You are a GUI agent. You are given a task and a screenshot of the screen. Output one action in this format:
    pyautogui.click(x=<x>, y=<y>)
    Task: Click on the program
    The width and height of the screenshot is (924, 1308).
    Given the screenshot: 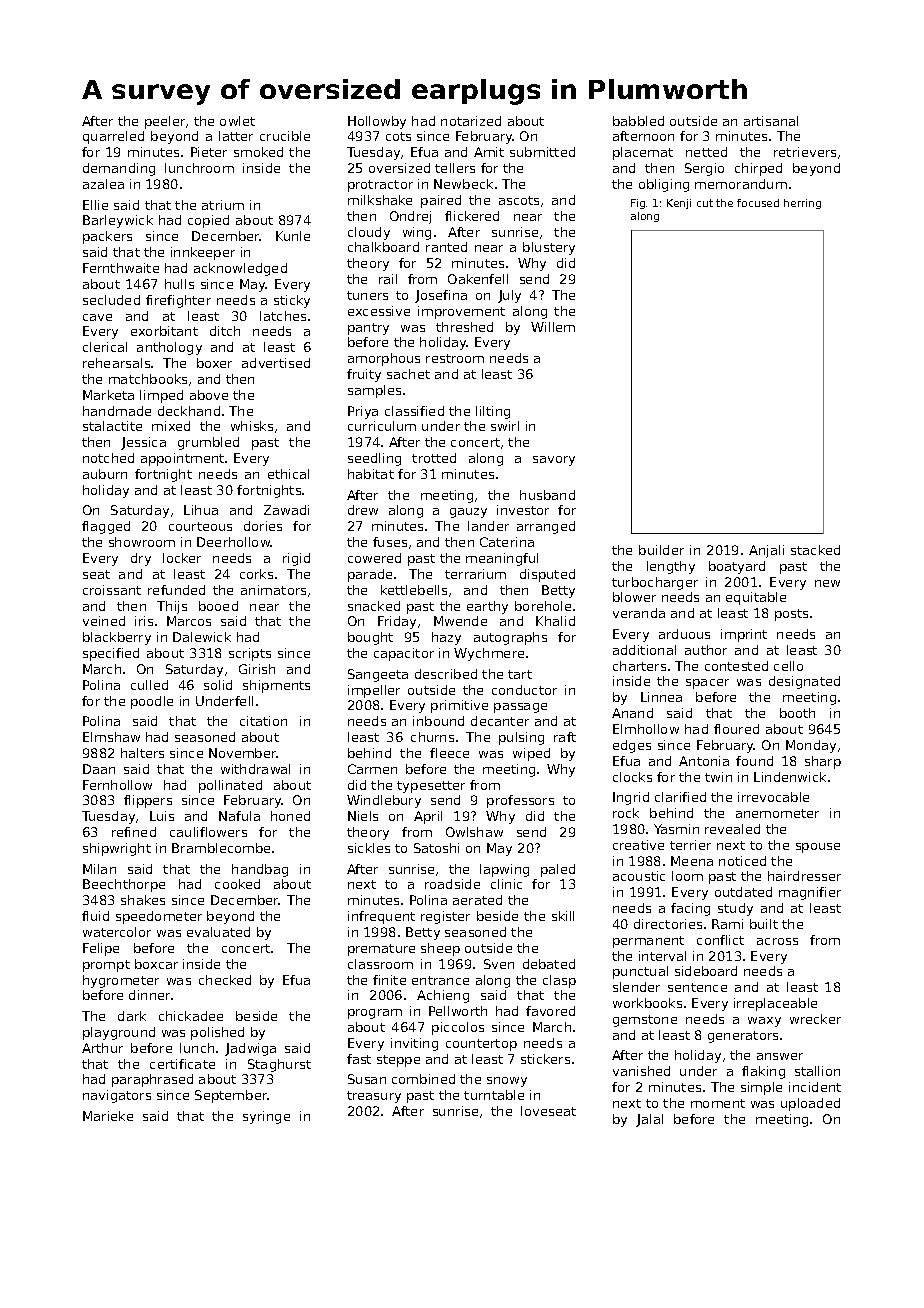 What is the action you would take?
    pyautogui.click(x=375, y=1014)
